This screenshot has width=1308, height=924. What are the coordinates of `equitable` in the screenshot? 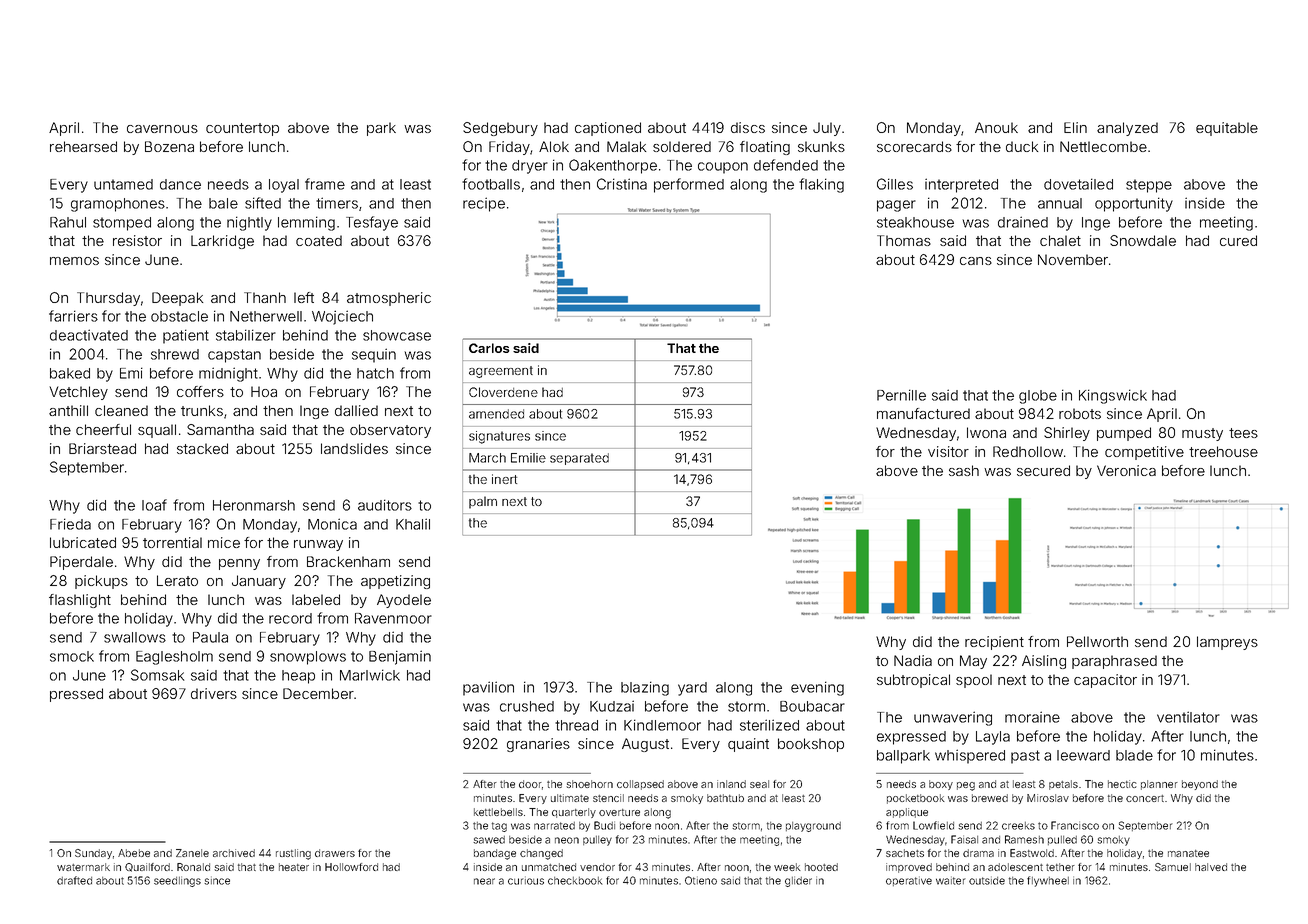 It's located at (1227, 129).
